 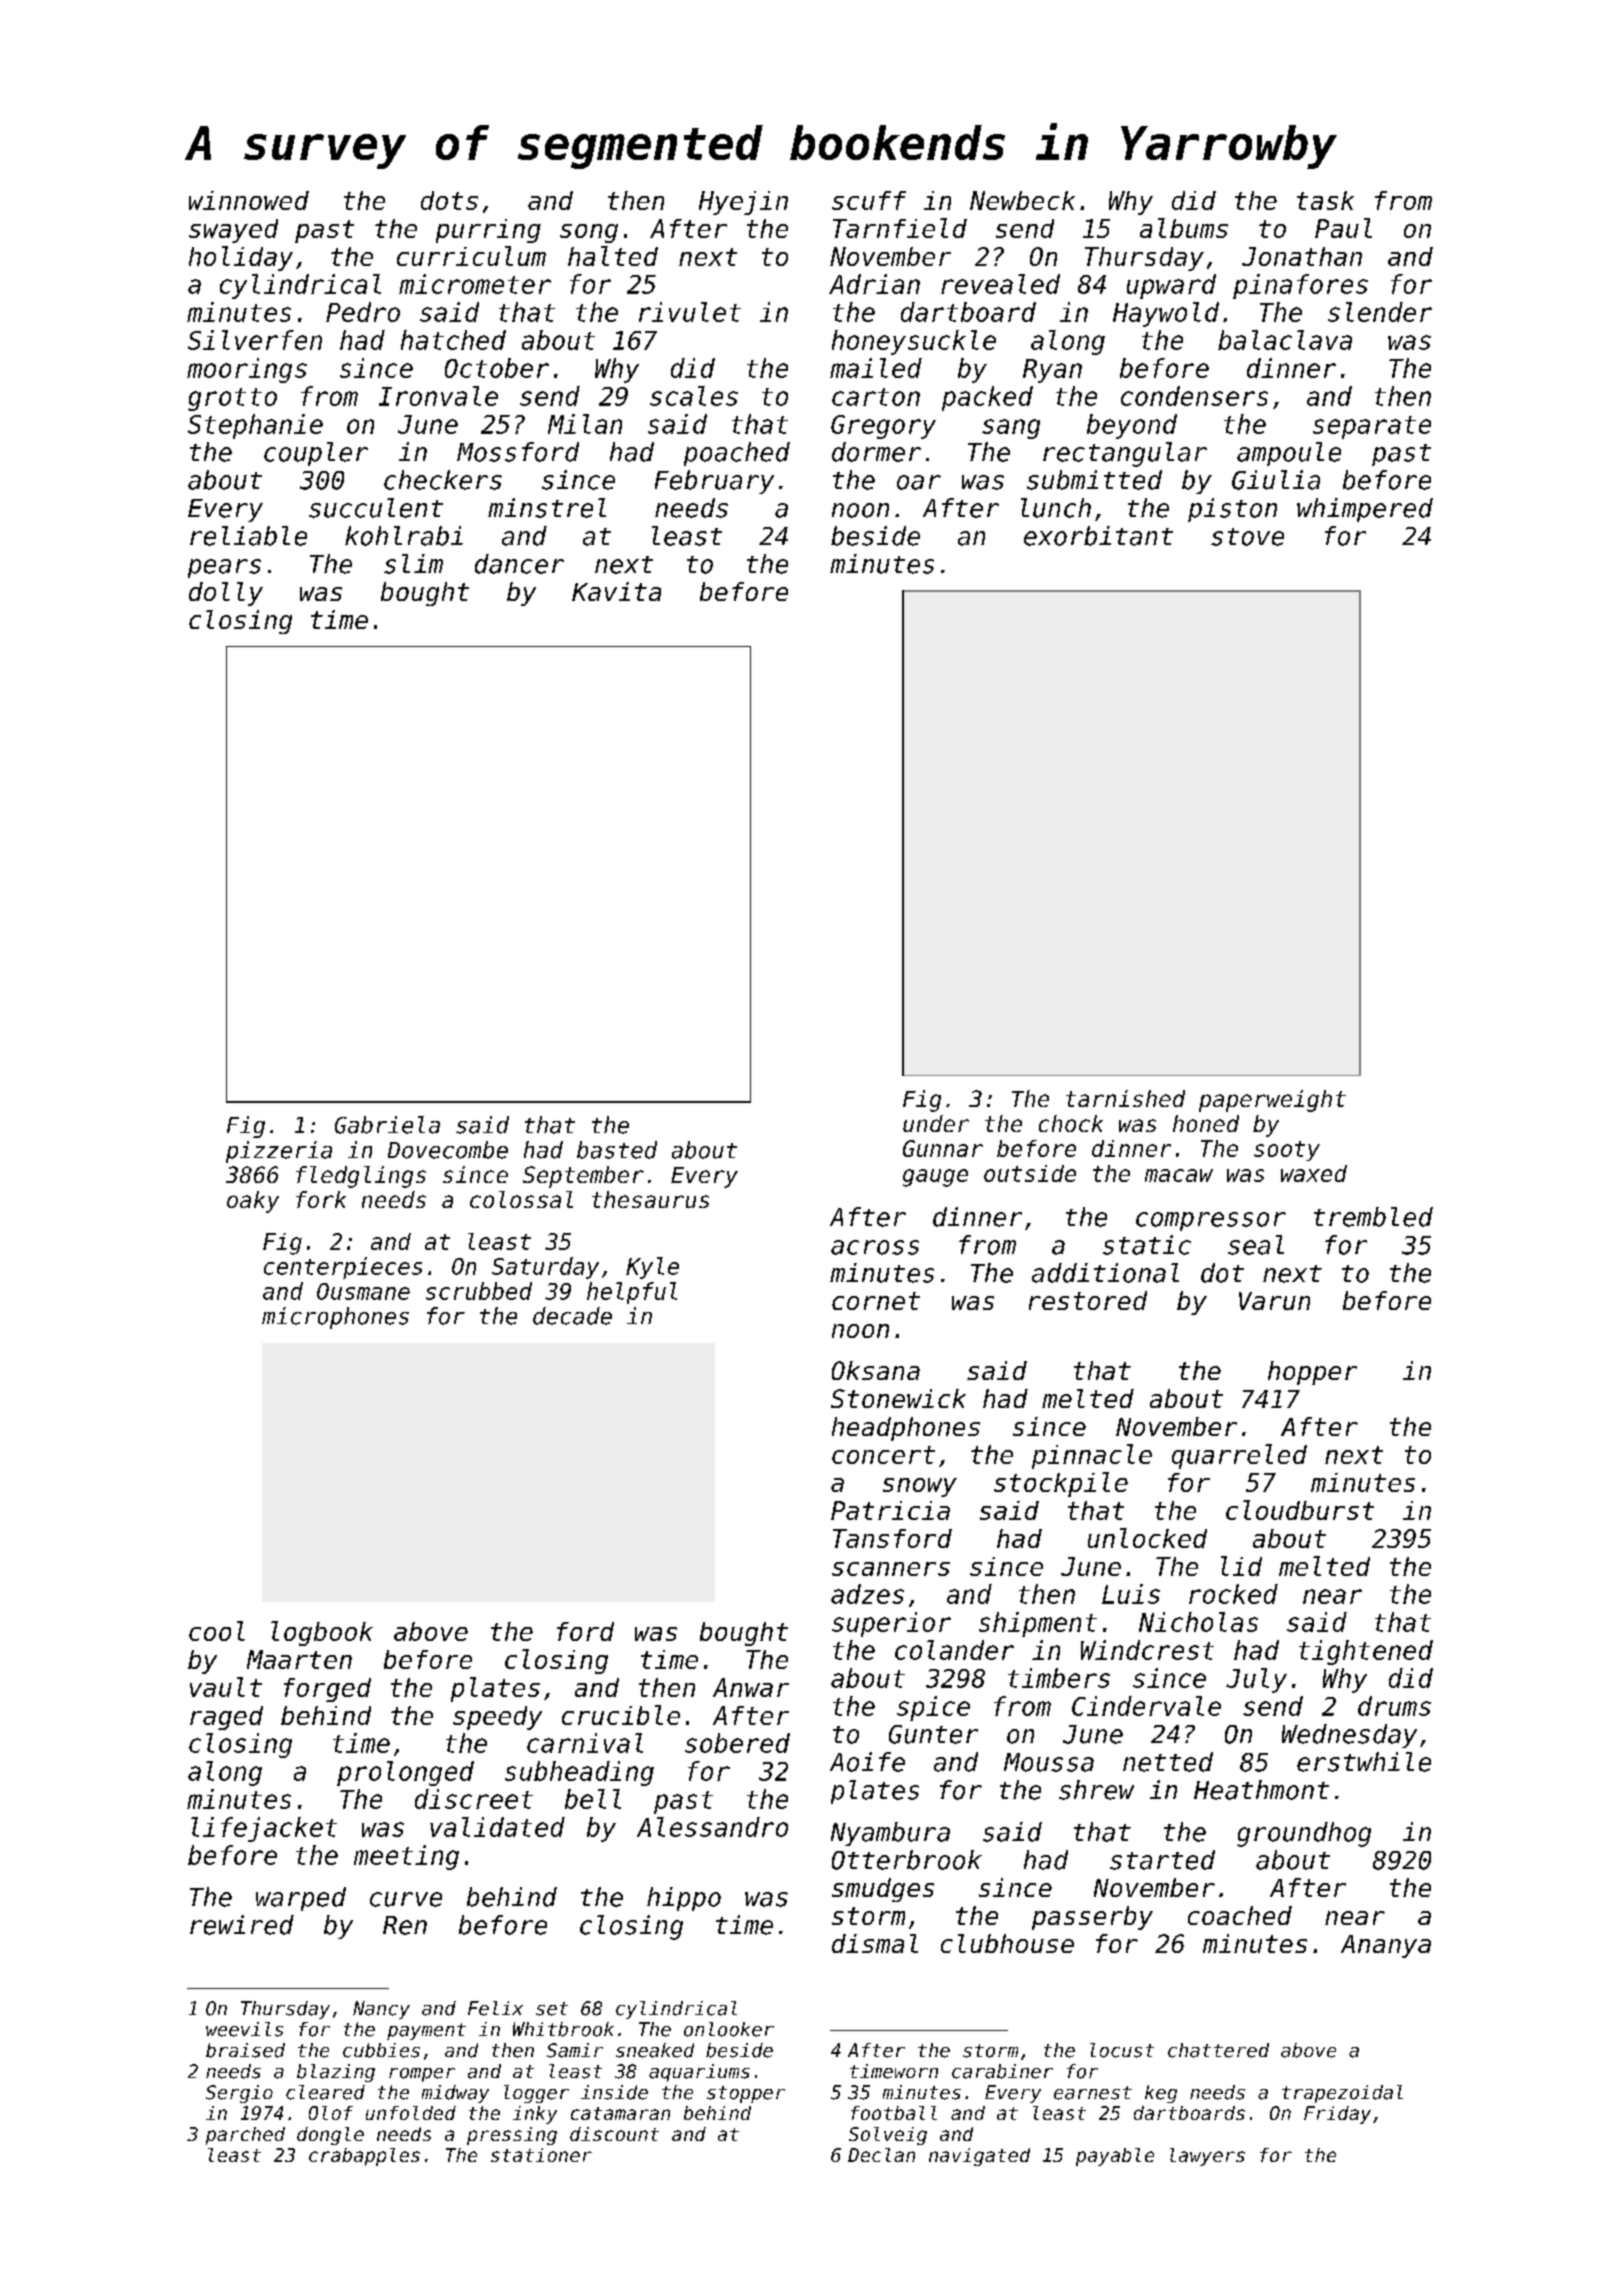 I want to click on trembled, so click(x=1373, y=1217).
